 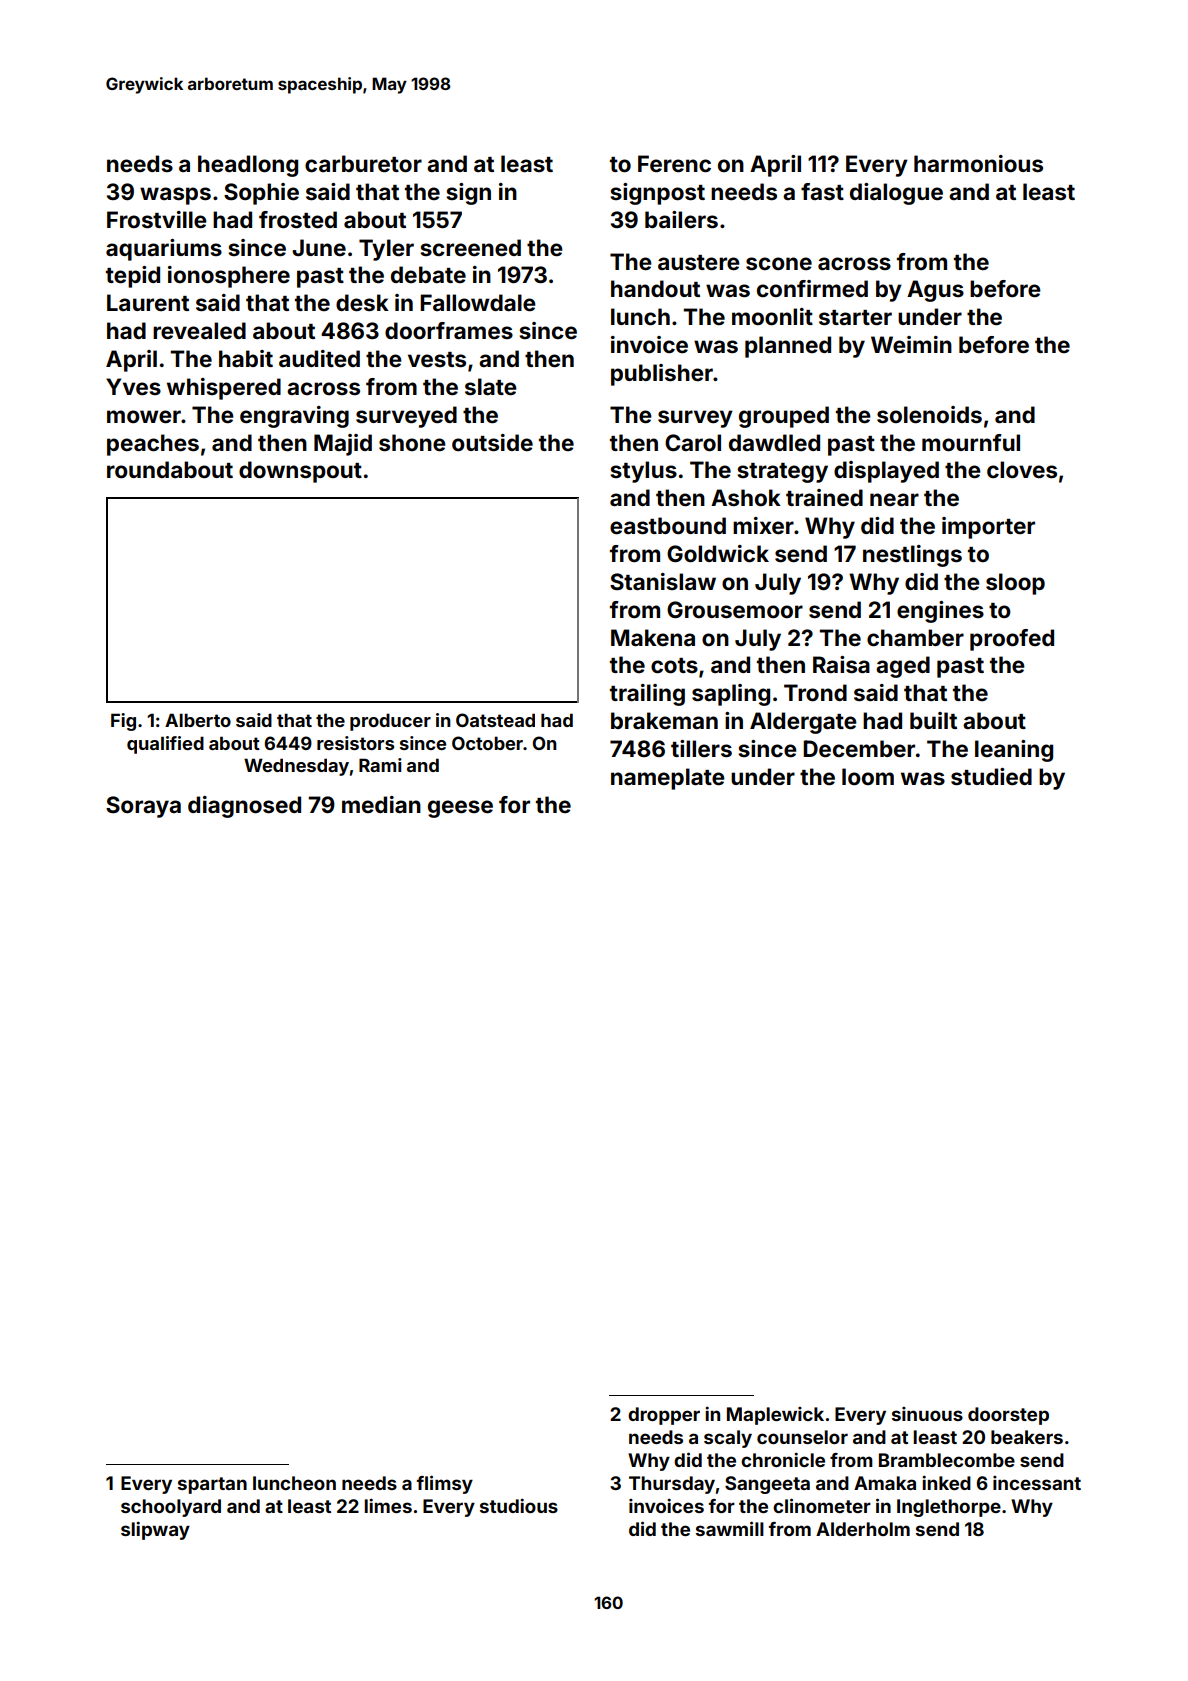 What do you see at coordinates (445, 1484) in the screenshot?
I see `flimsy` at bounding box center [445, 1484].
